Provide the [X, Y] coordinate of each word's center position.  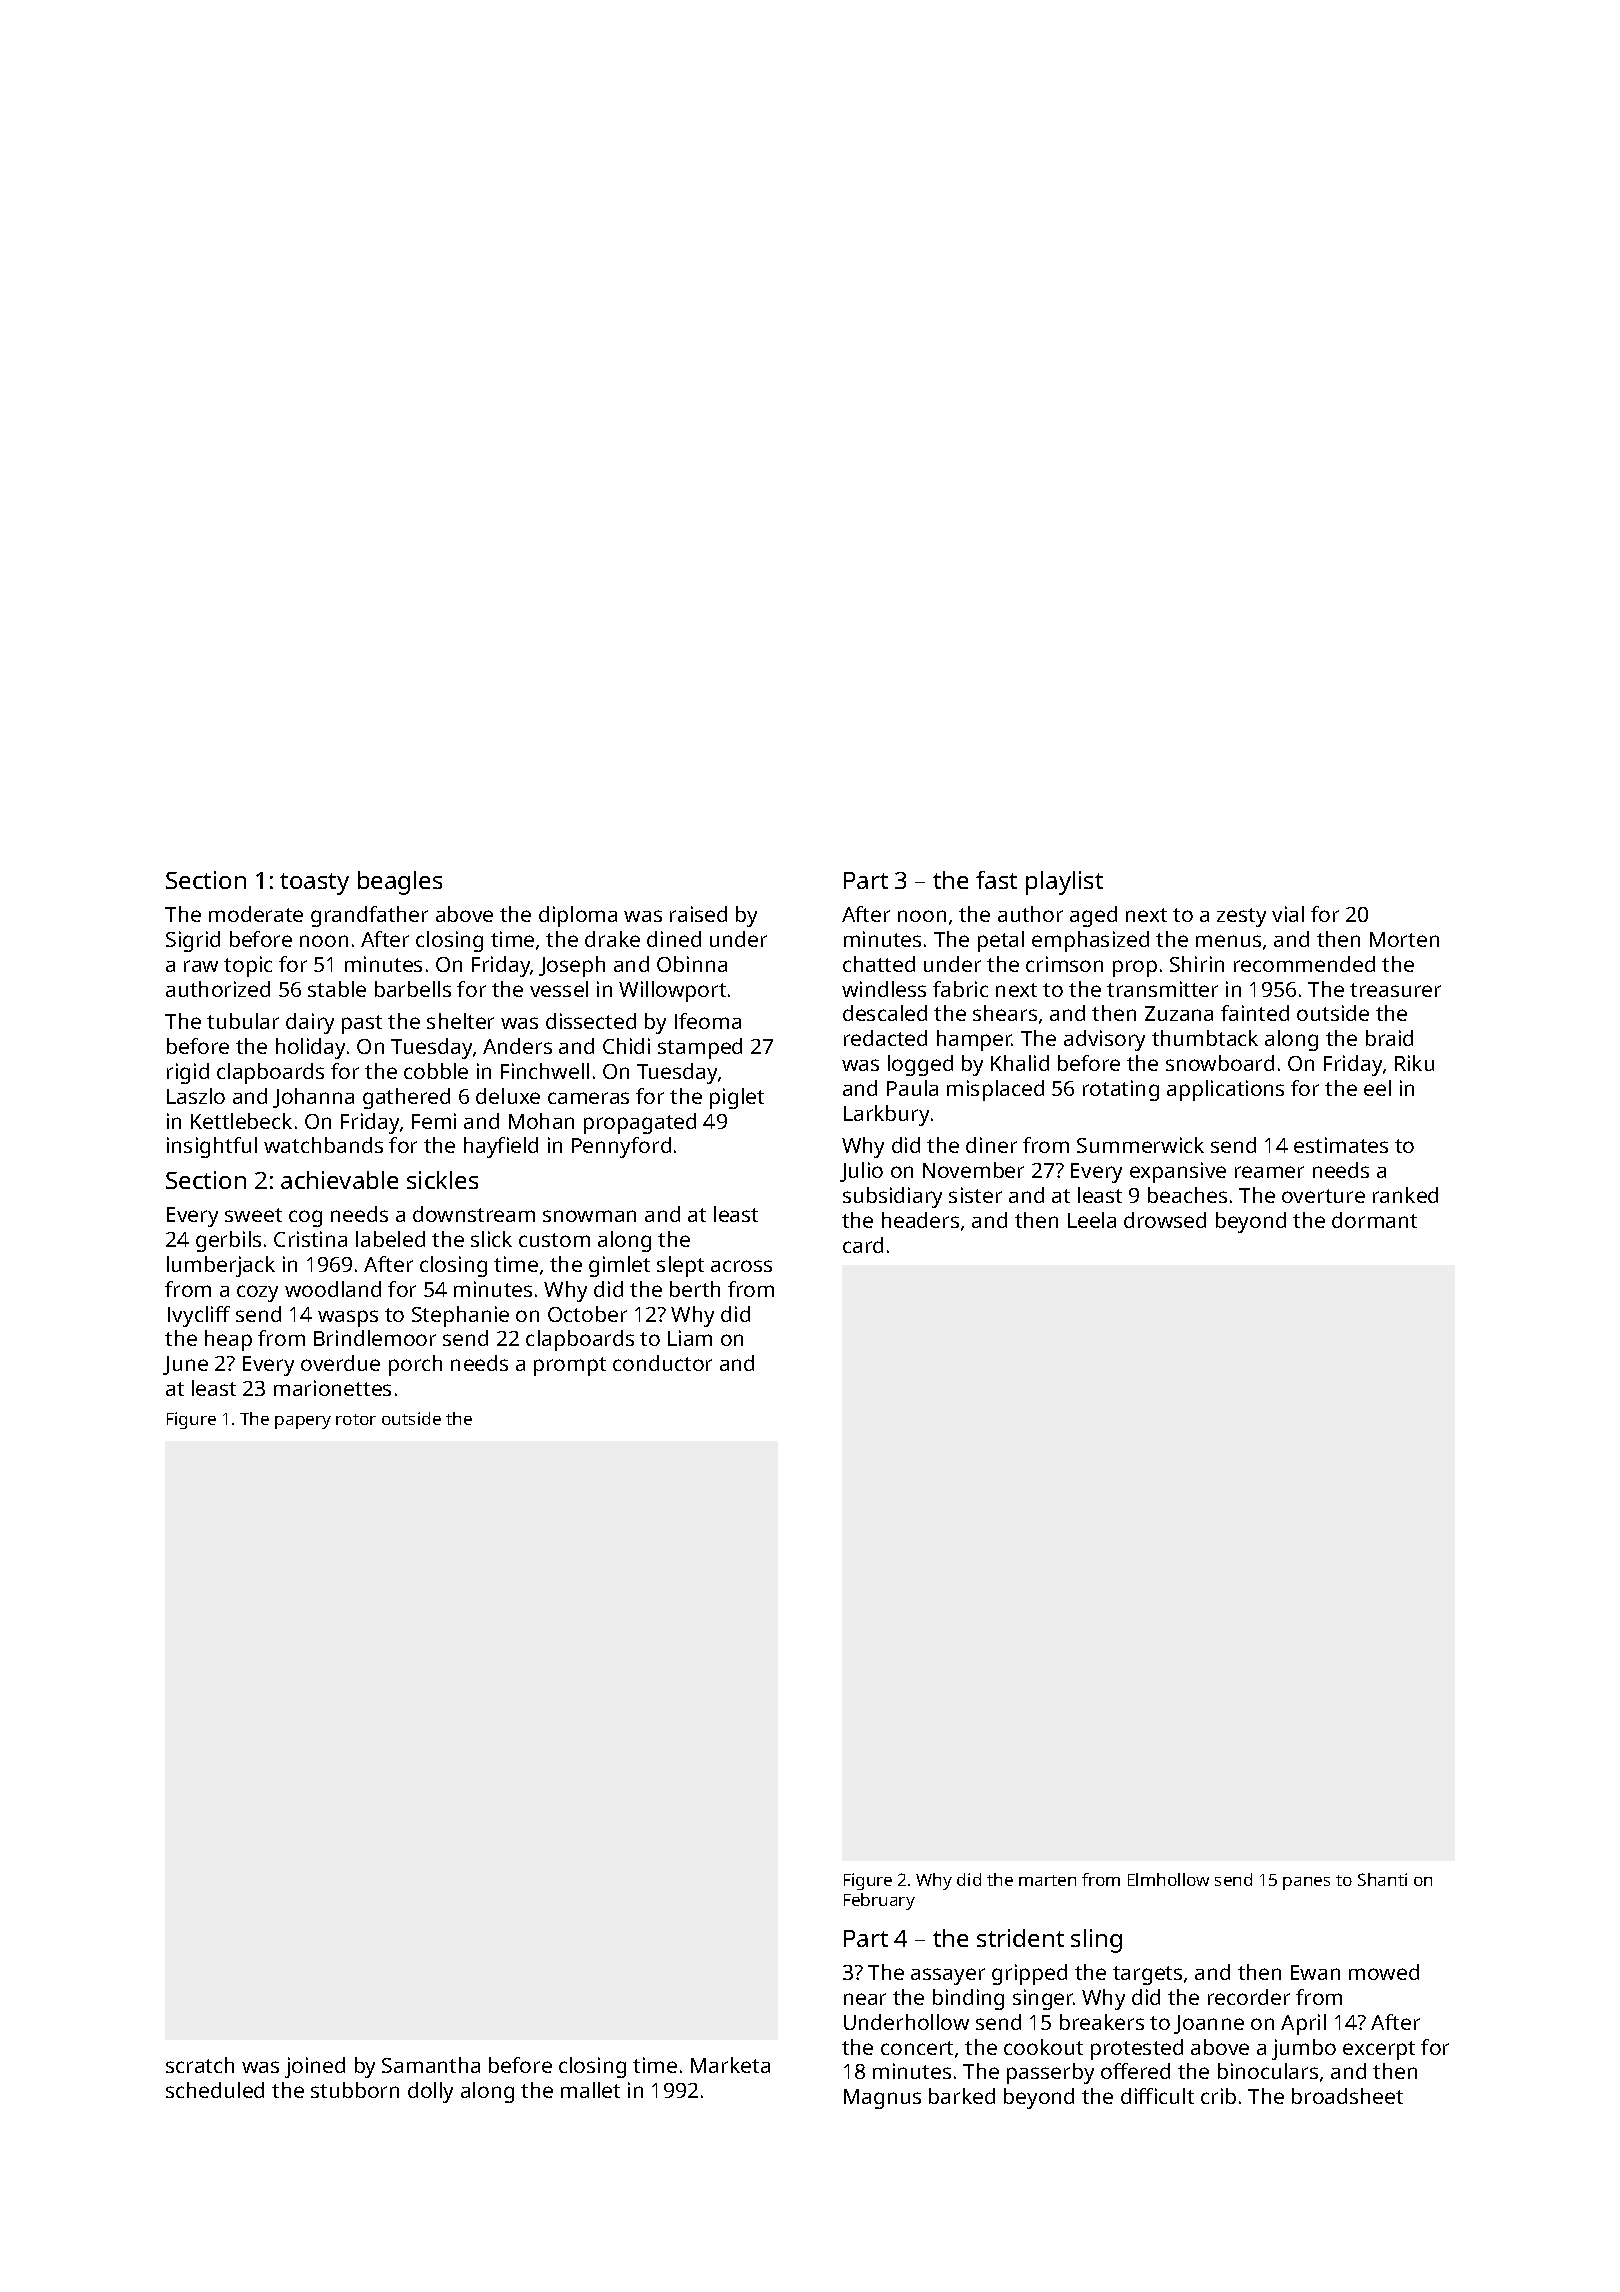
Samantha [431, 2065]
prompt [570, 1366]
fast [996, 880]
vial [1288, 914]
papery [303, 1422]
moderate [256, 914]
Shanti [1382, 1879]
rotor [356, 1419]
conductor [662, 1363]
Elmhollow [1168, 1879]
